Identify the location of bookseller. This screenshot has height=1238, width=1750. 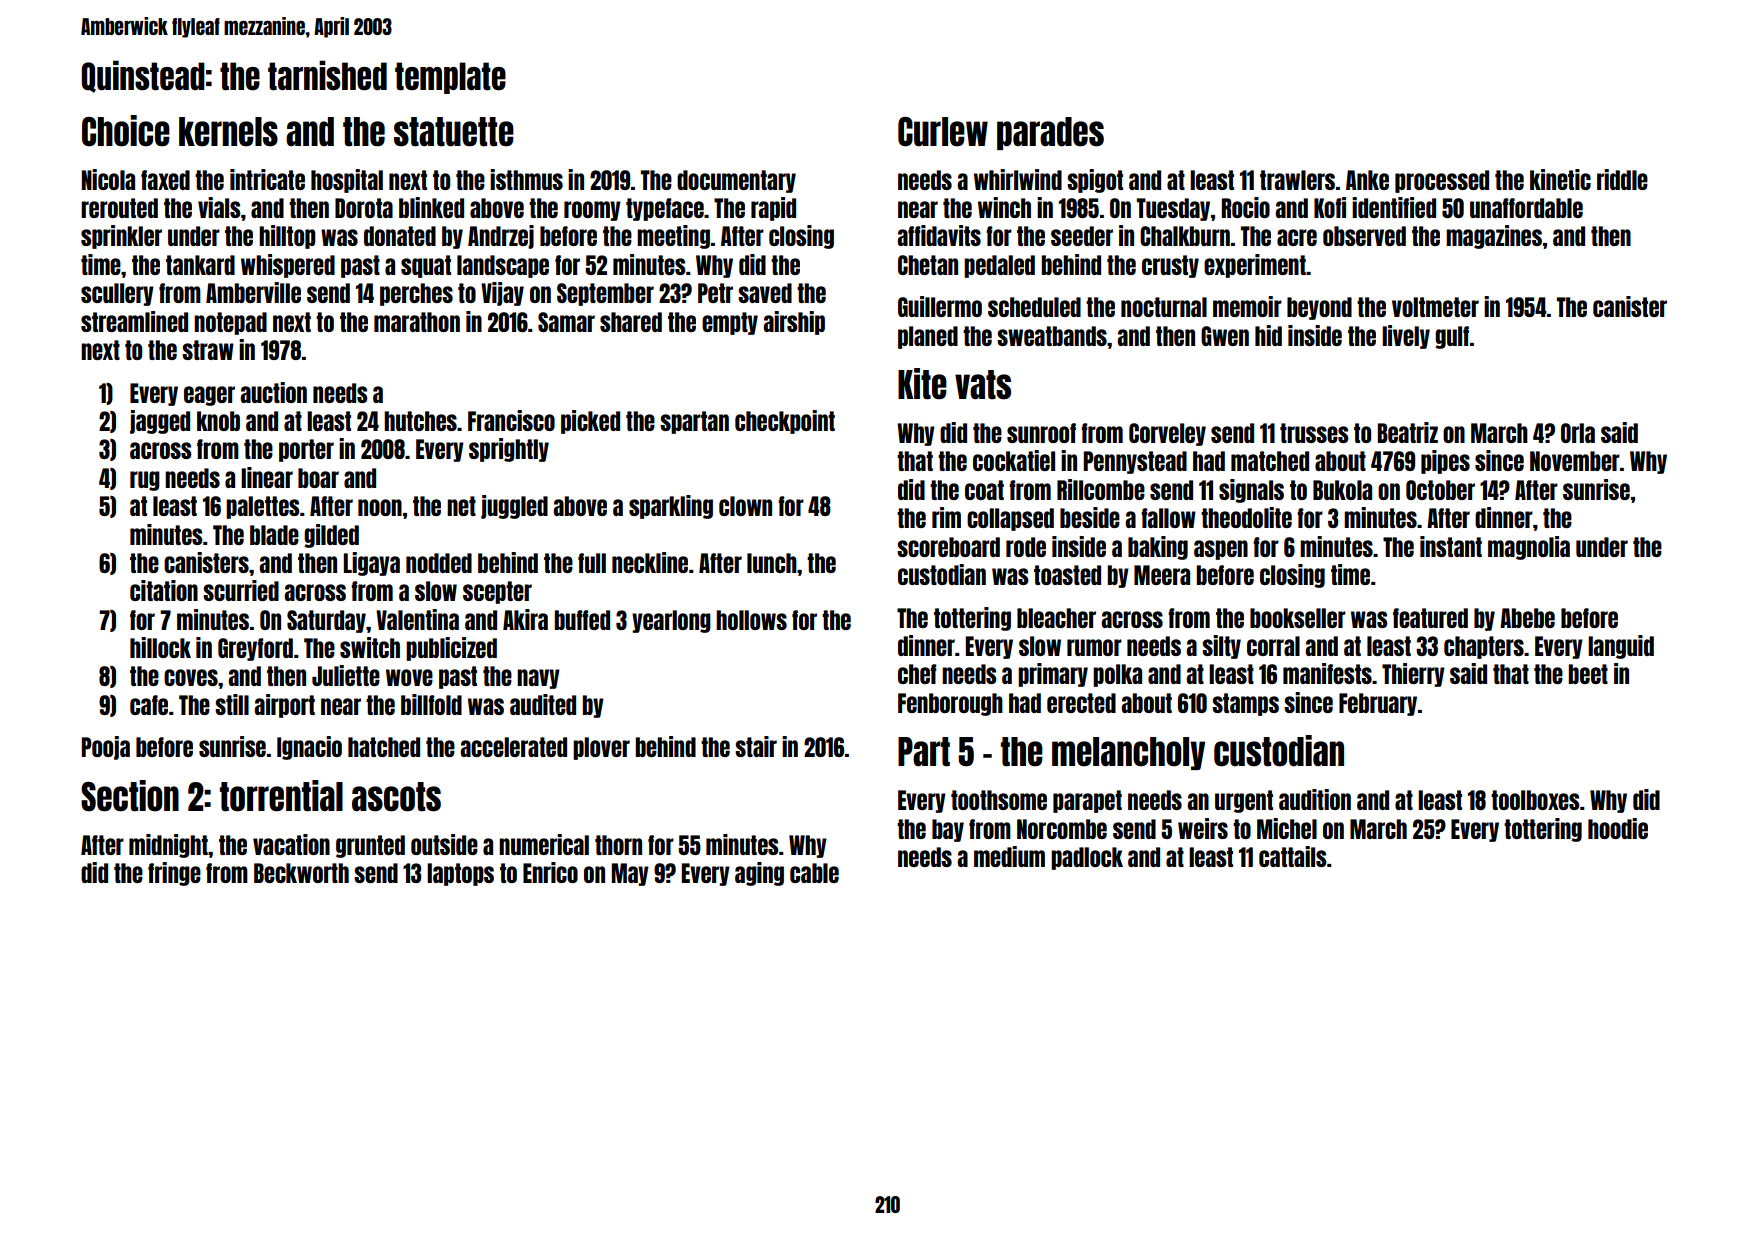
(1298, 618).
